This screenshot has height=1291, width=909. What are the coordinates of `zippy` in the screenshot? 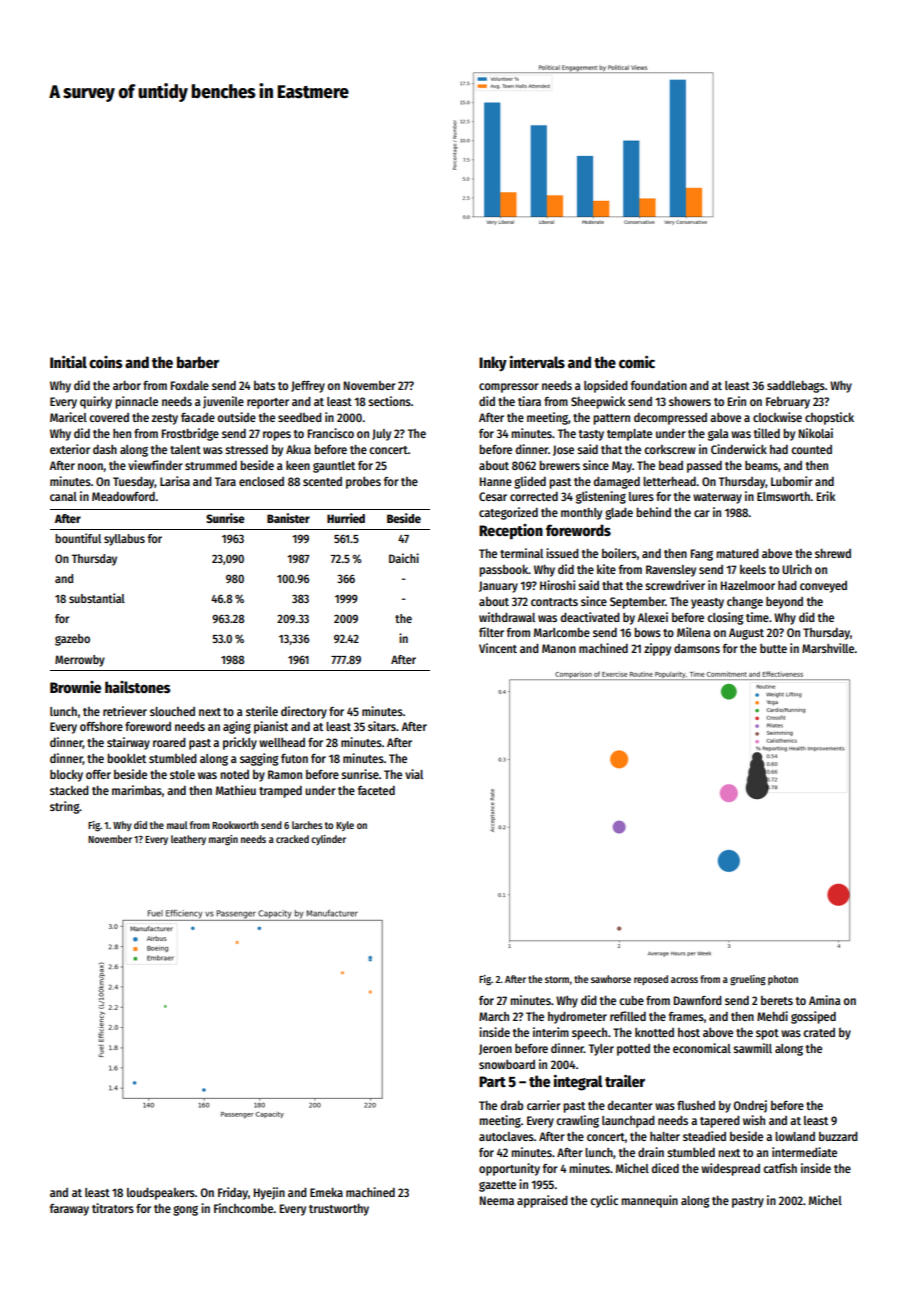 It's located at (657, 649).
